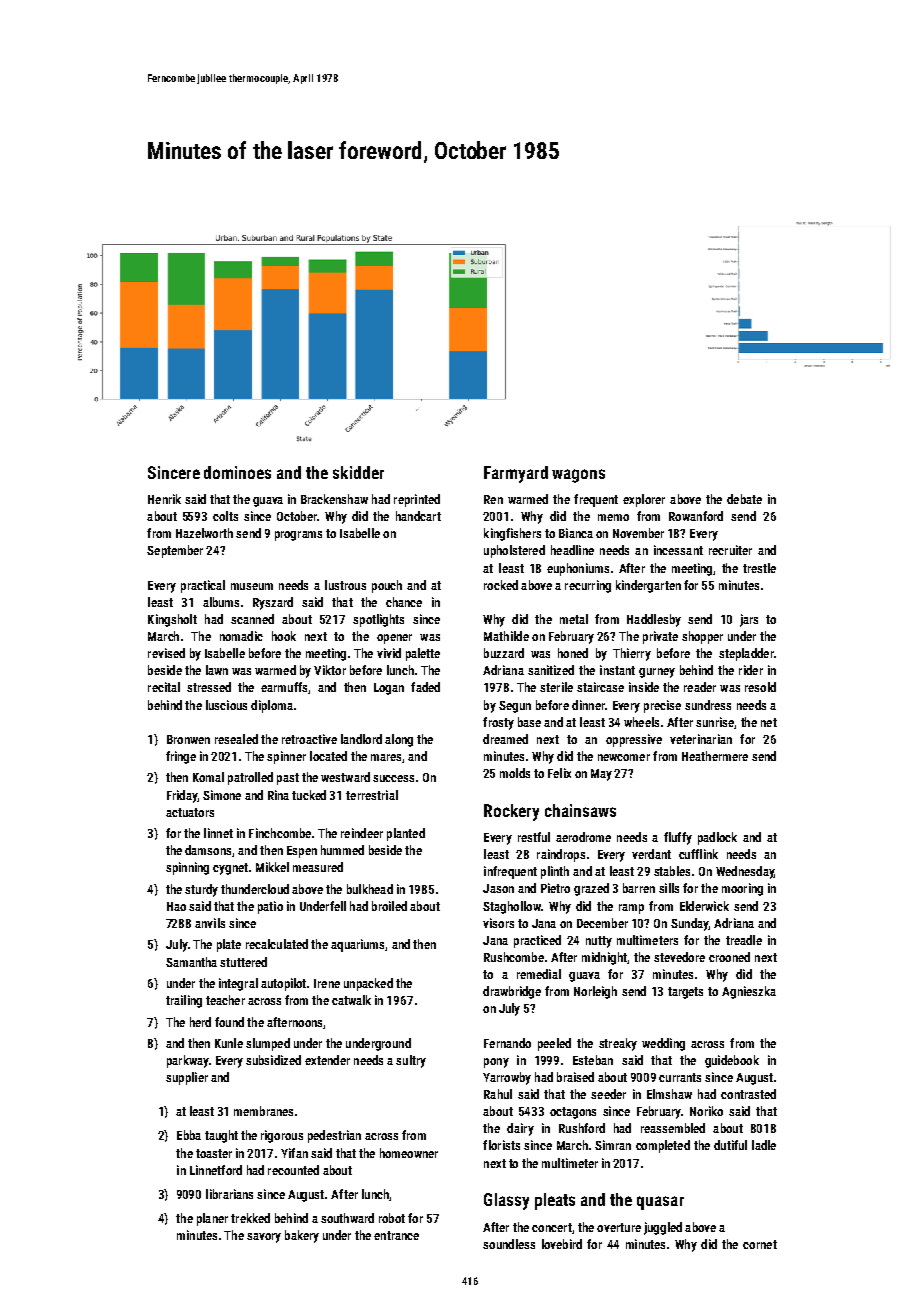 The height and width of the document is (1314, 924). I want to click on patio, so click(270, 907).
